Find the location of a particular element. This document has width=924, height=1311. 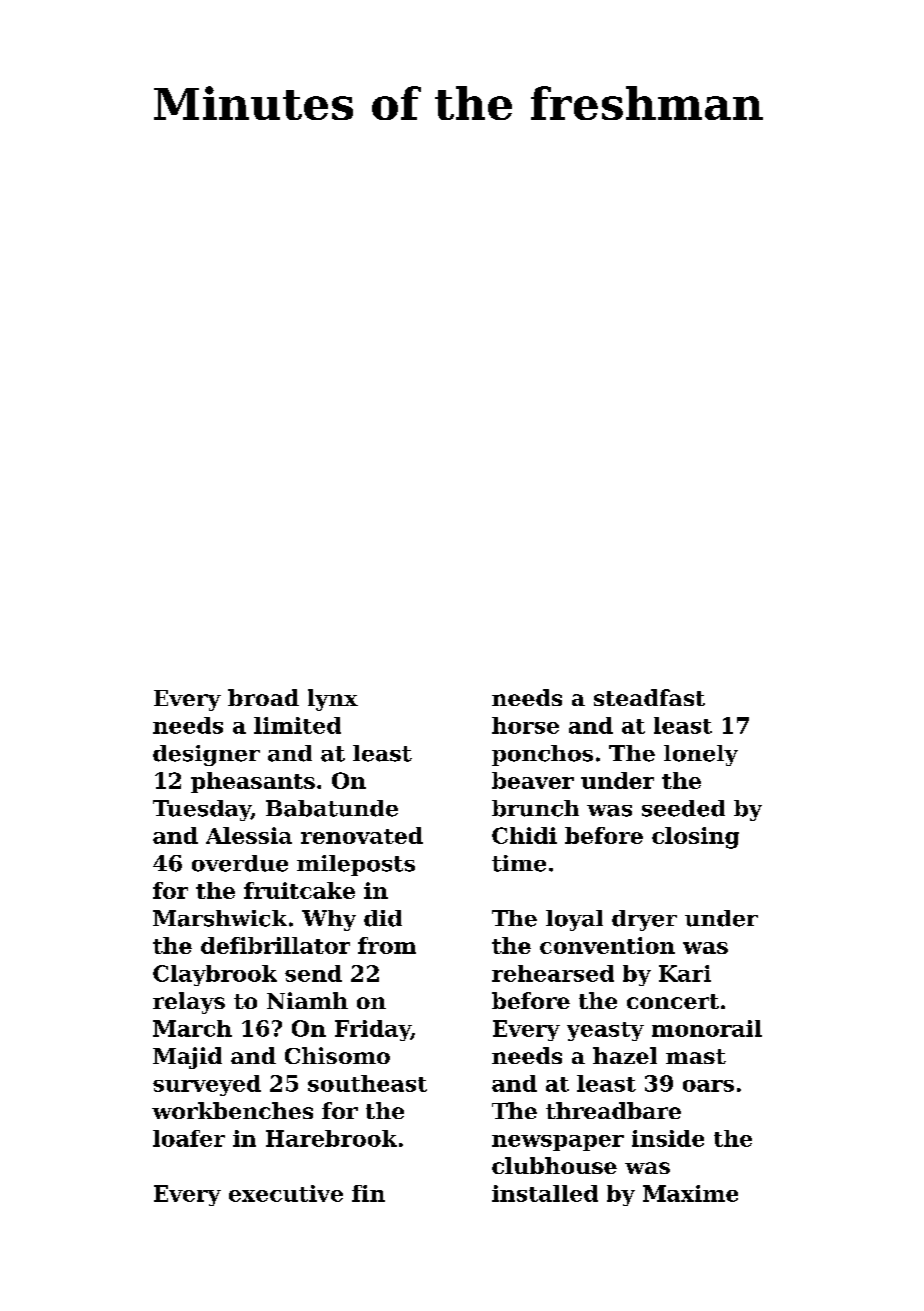

executive is located at coordinates (286, 1193).
